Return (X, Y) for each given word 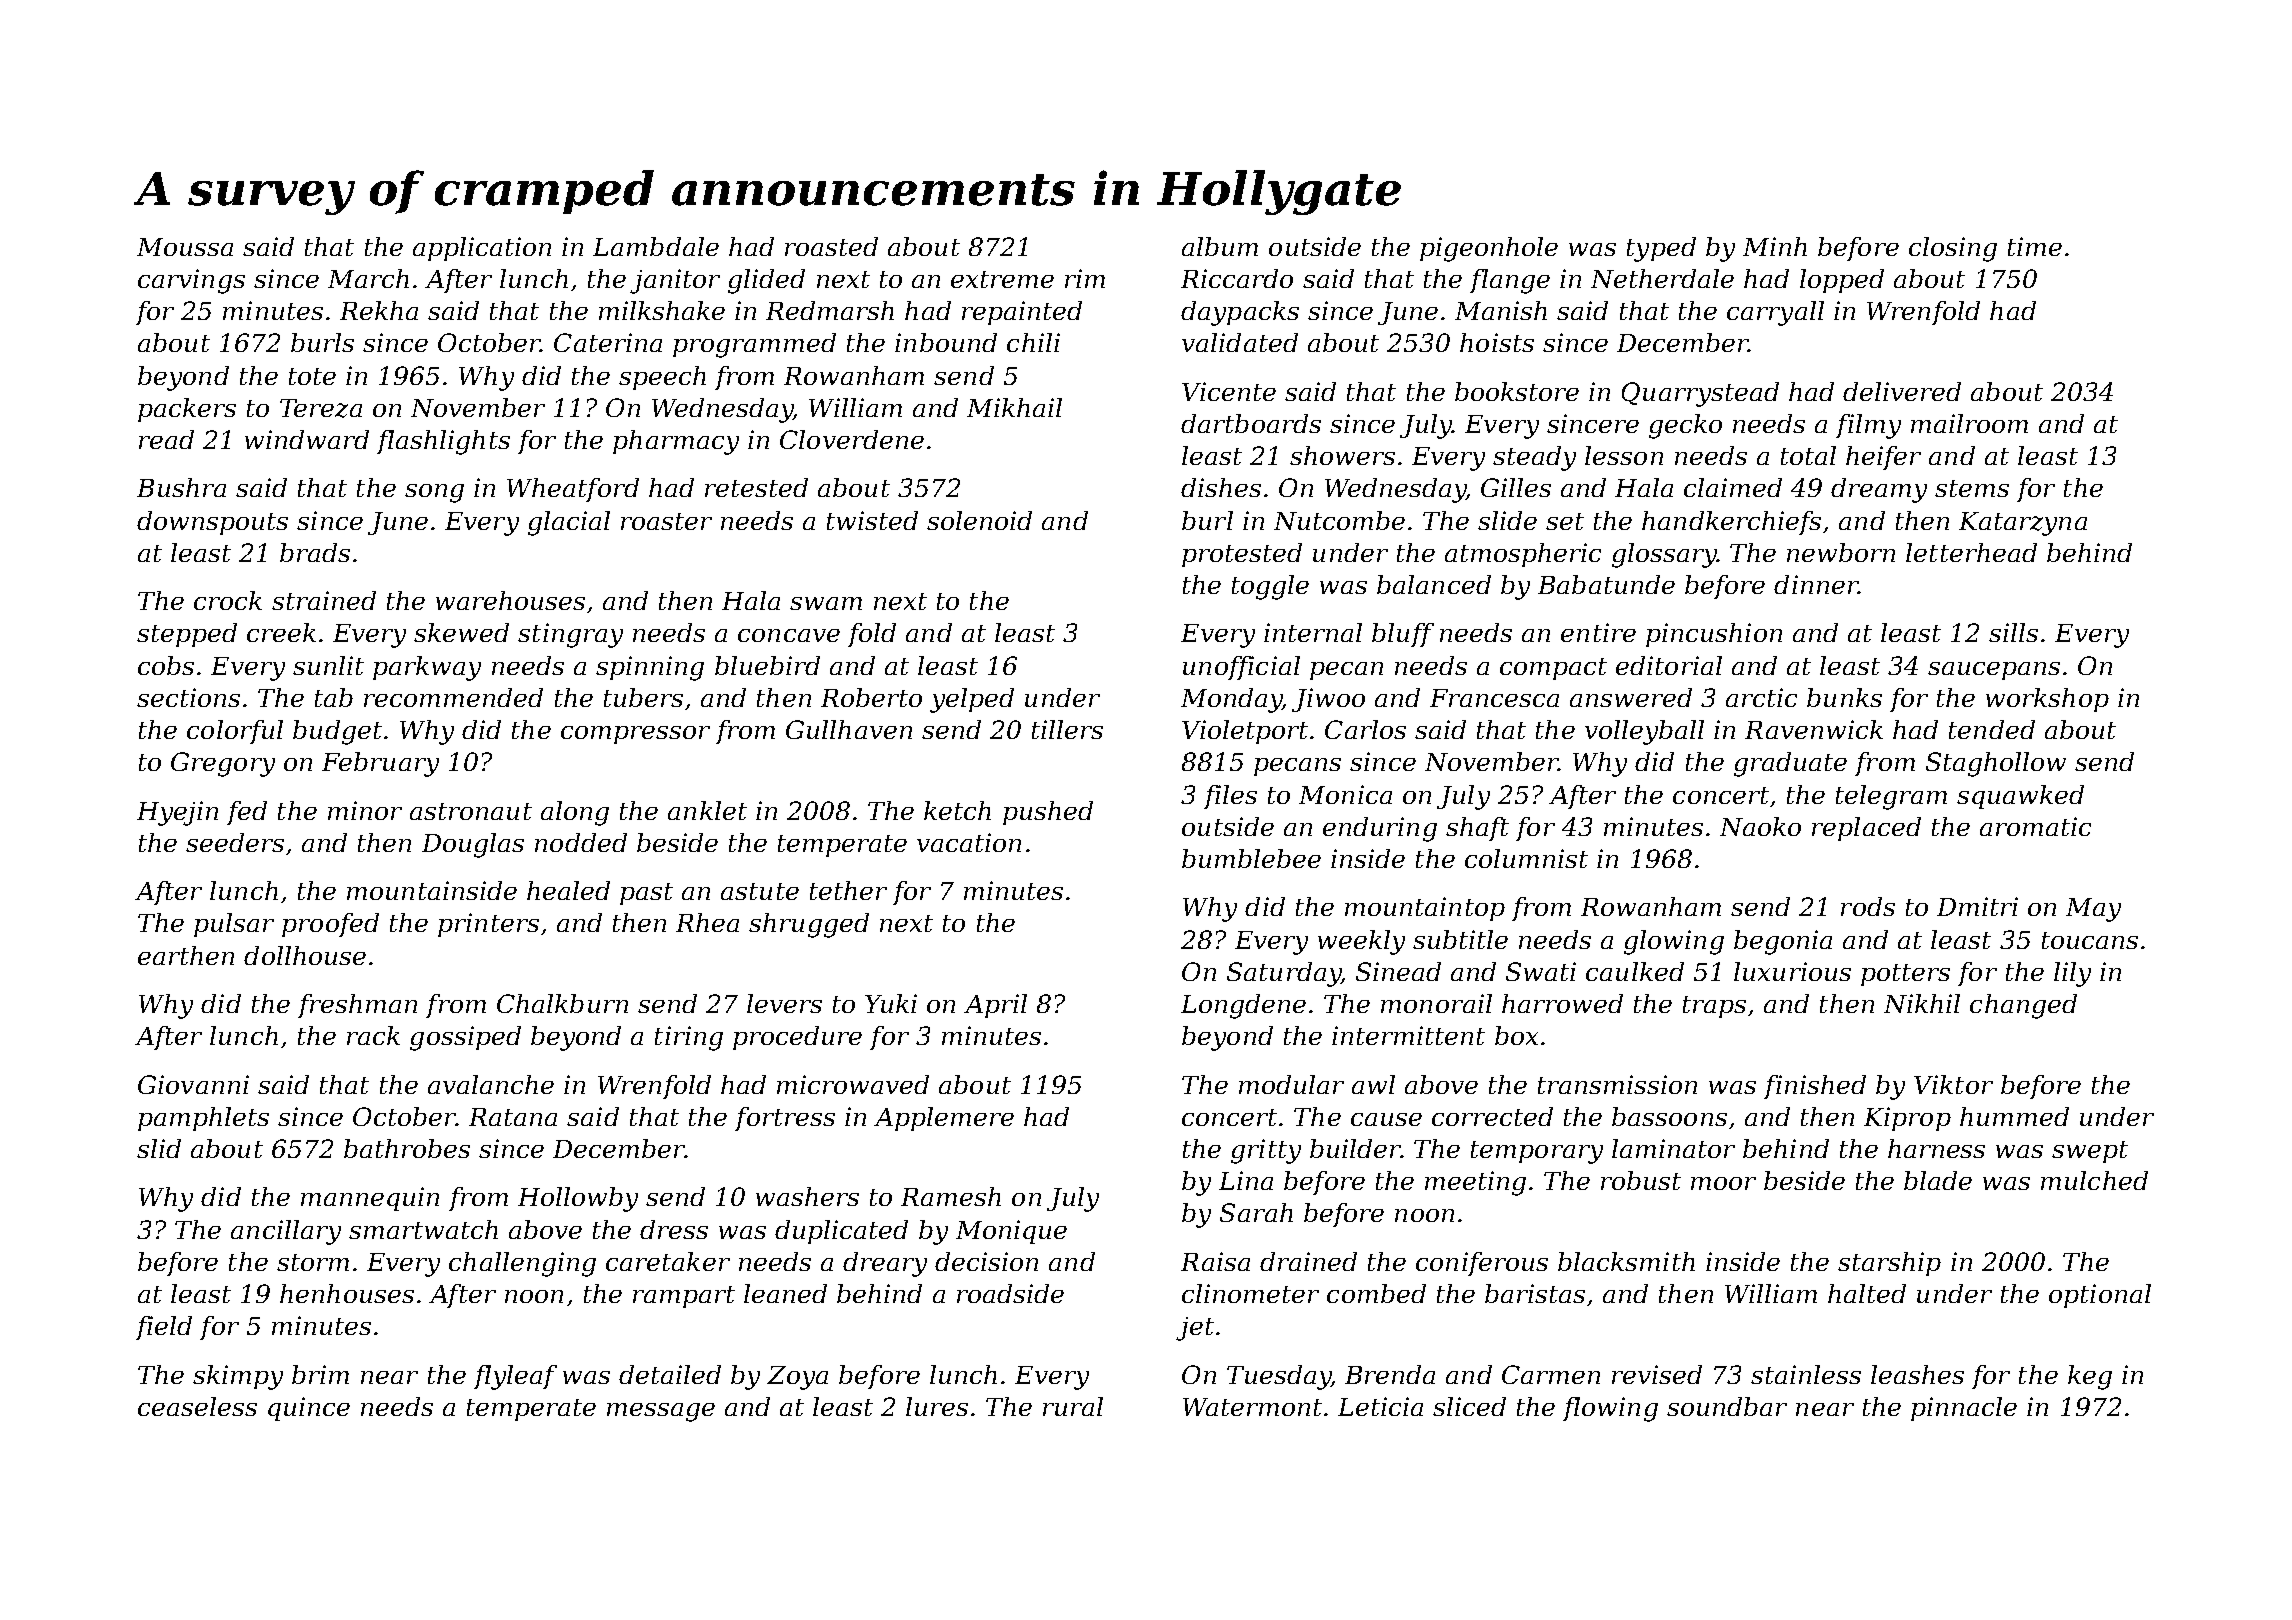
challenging (522, 1264)
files (1230, 797)
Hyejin (177, 813)
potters (1905, 975)
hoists (1497, 342)
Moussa (185, 247)
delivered (1902, 391)
